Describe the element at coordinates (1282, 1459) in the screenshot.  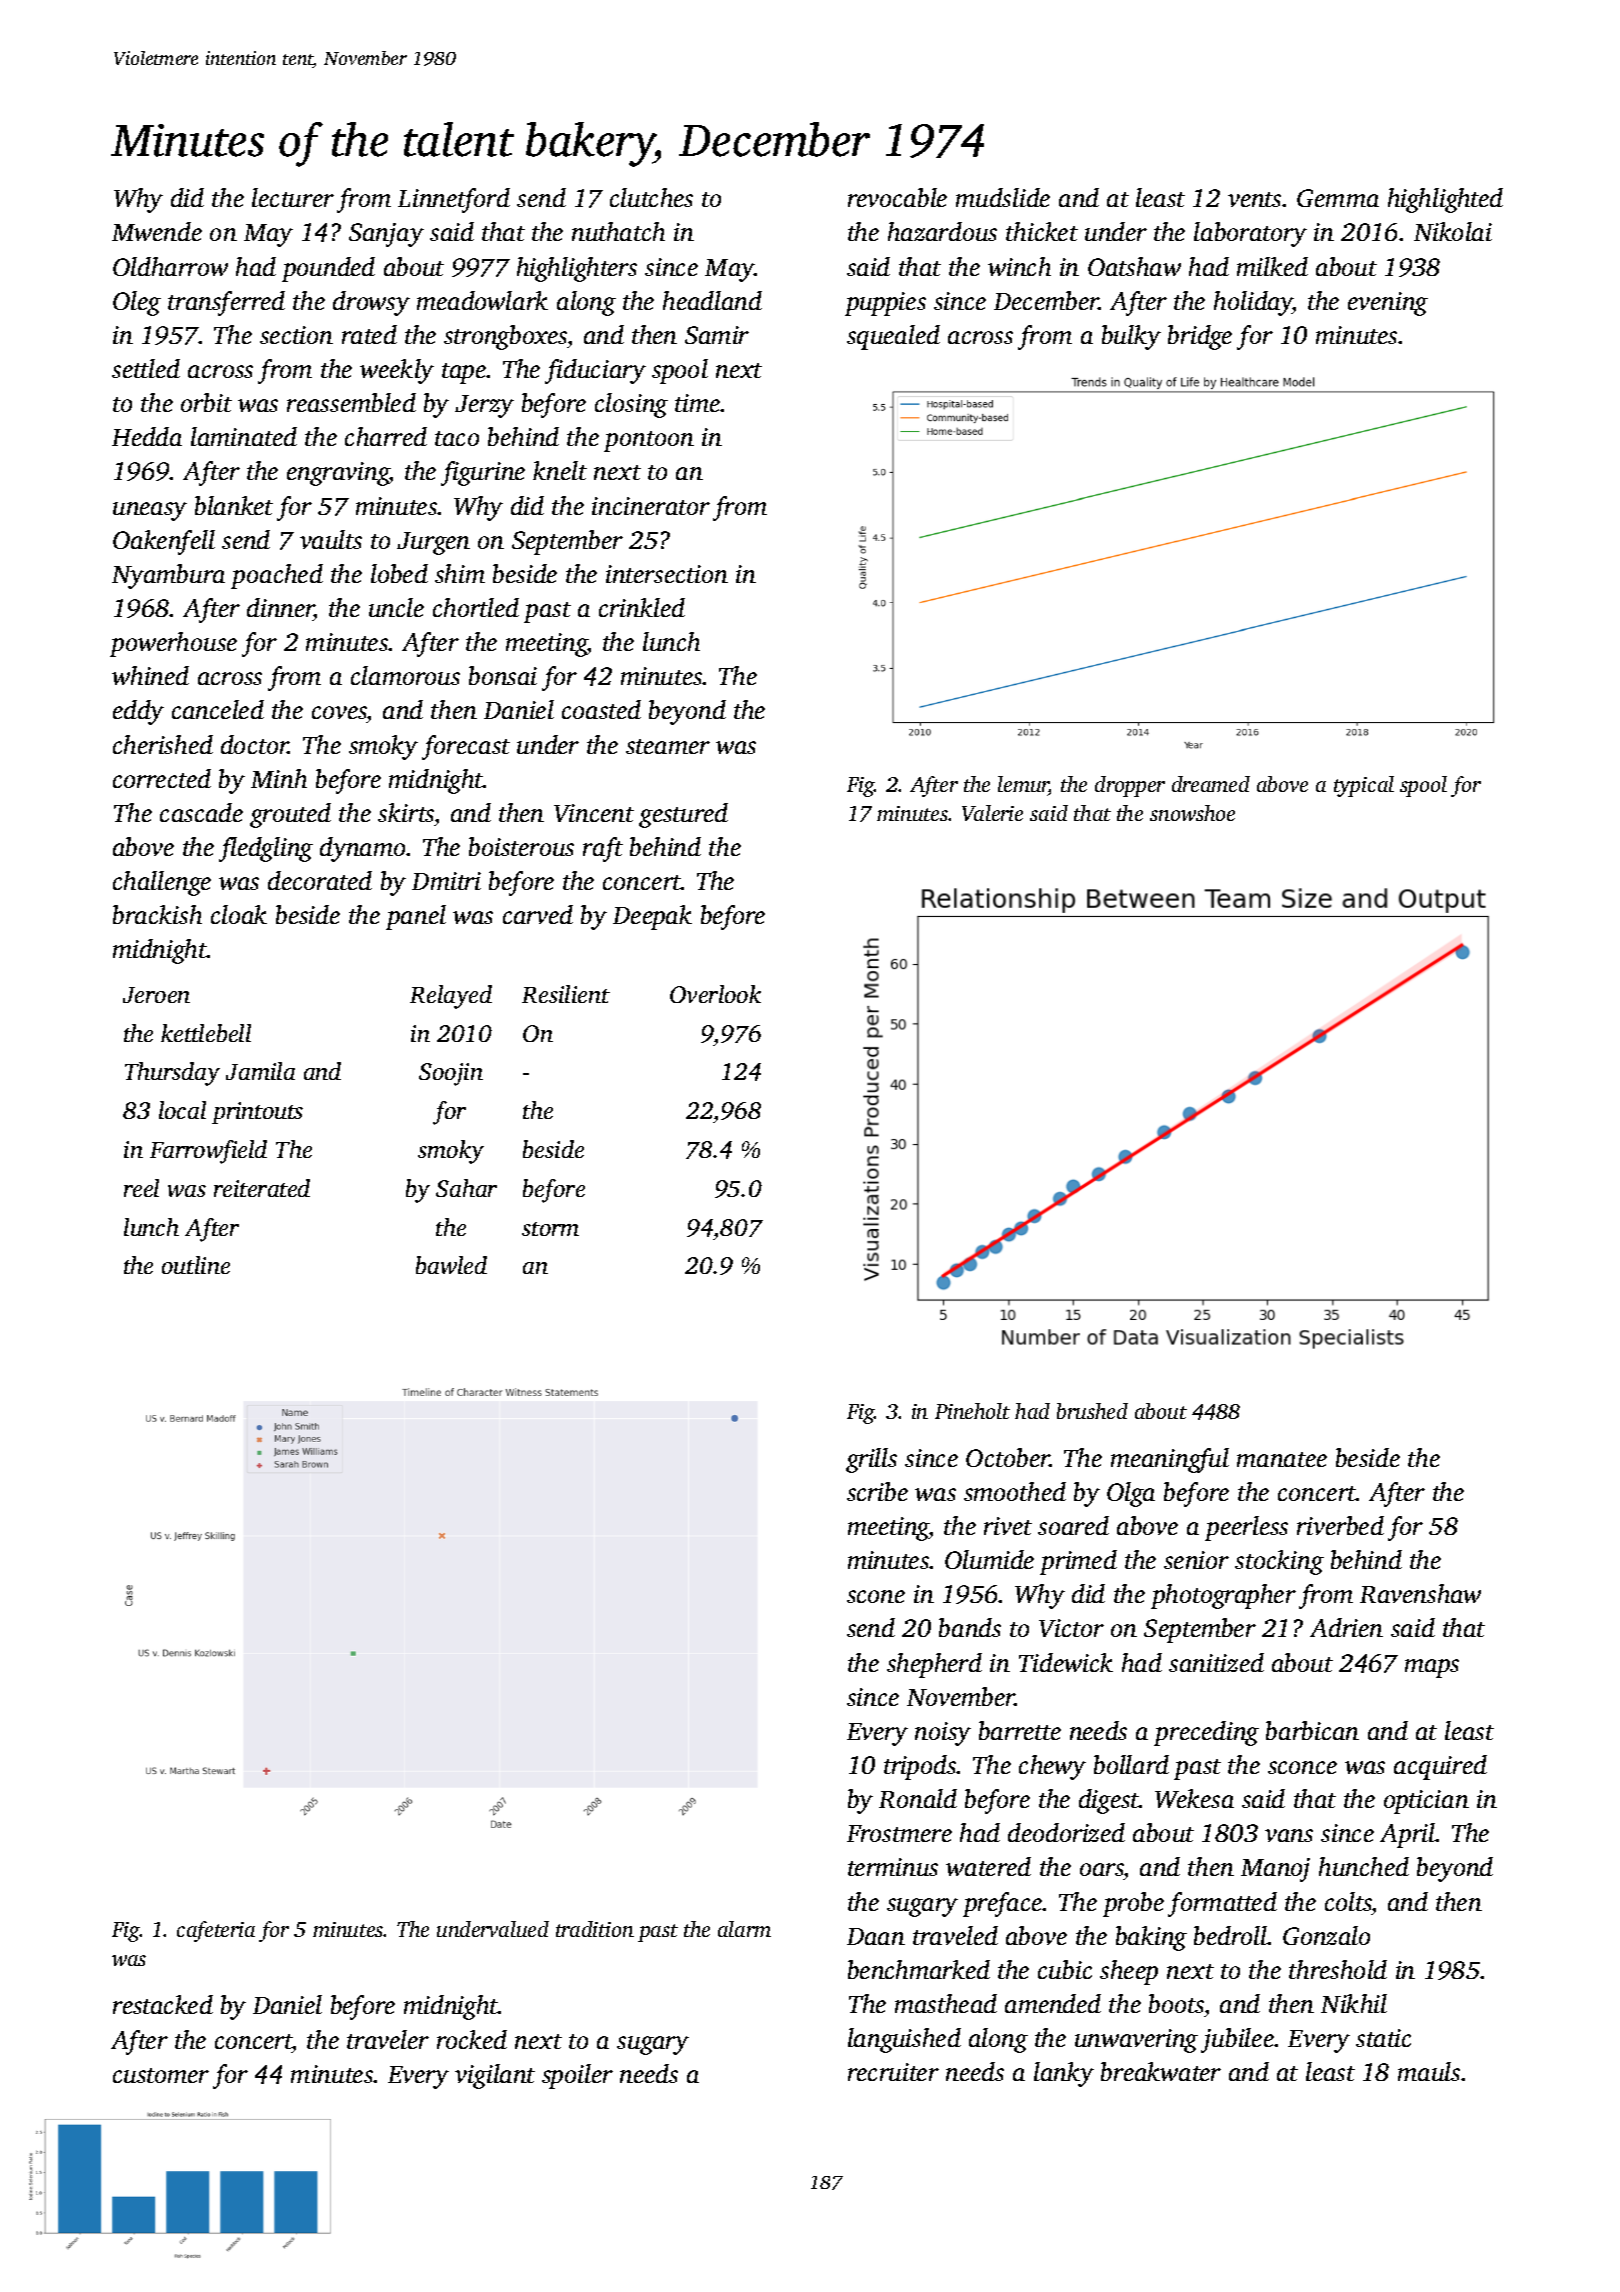
I see `manatee` at that location.
